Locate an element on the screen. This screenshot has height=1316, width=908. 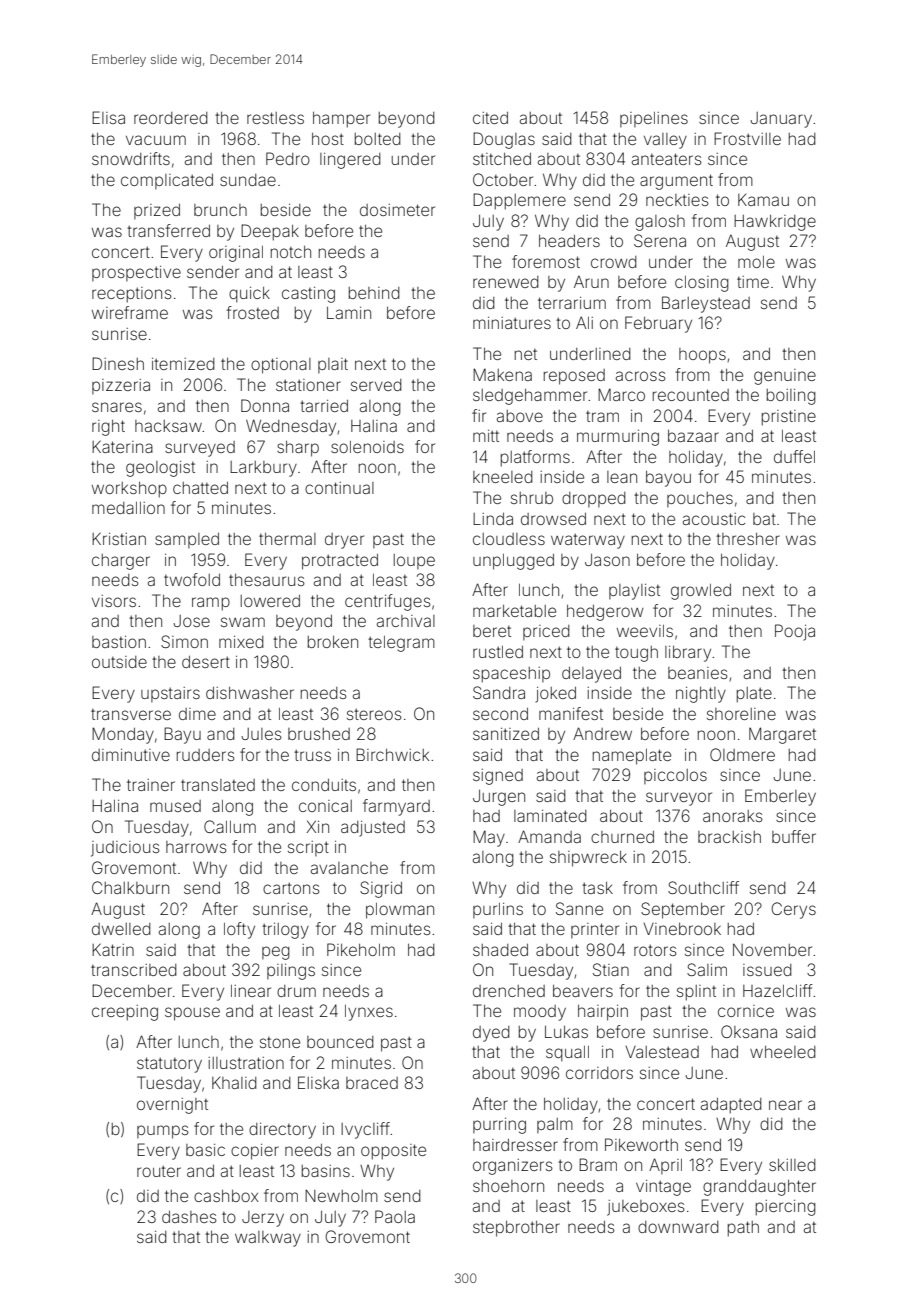
recounted is located at coordinates (691, 395).
